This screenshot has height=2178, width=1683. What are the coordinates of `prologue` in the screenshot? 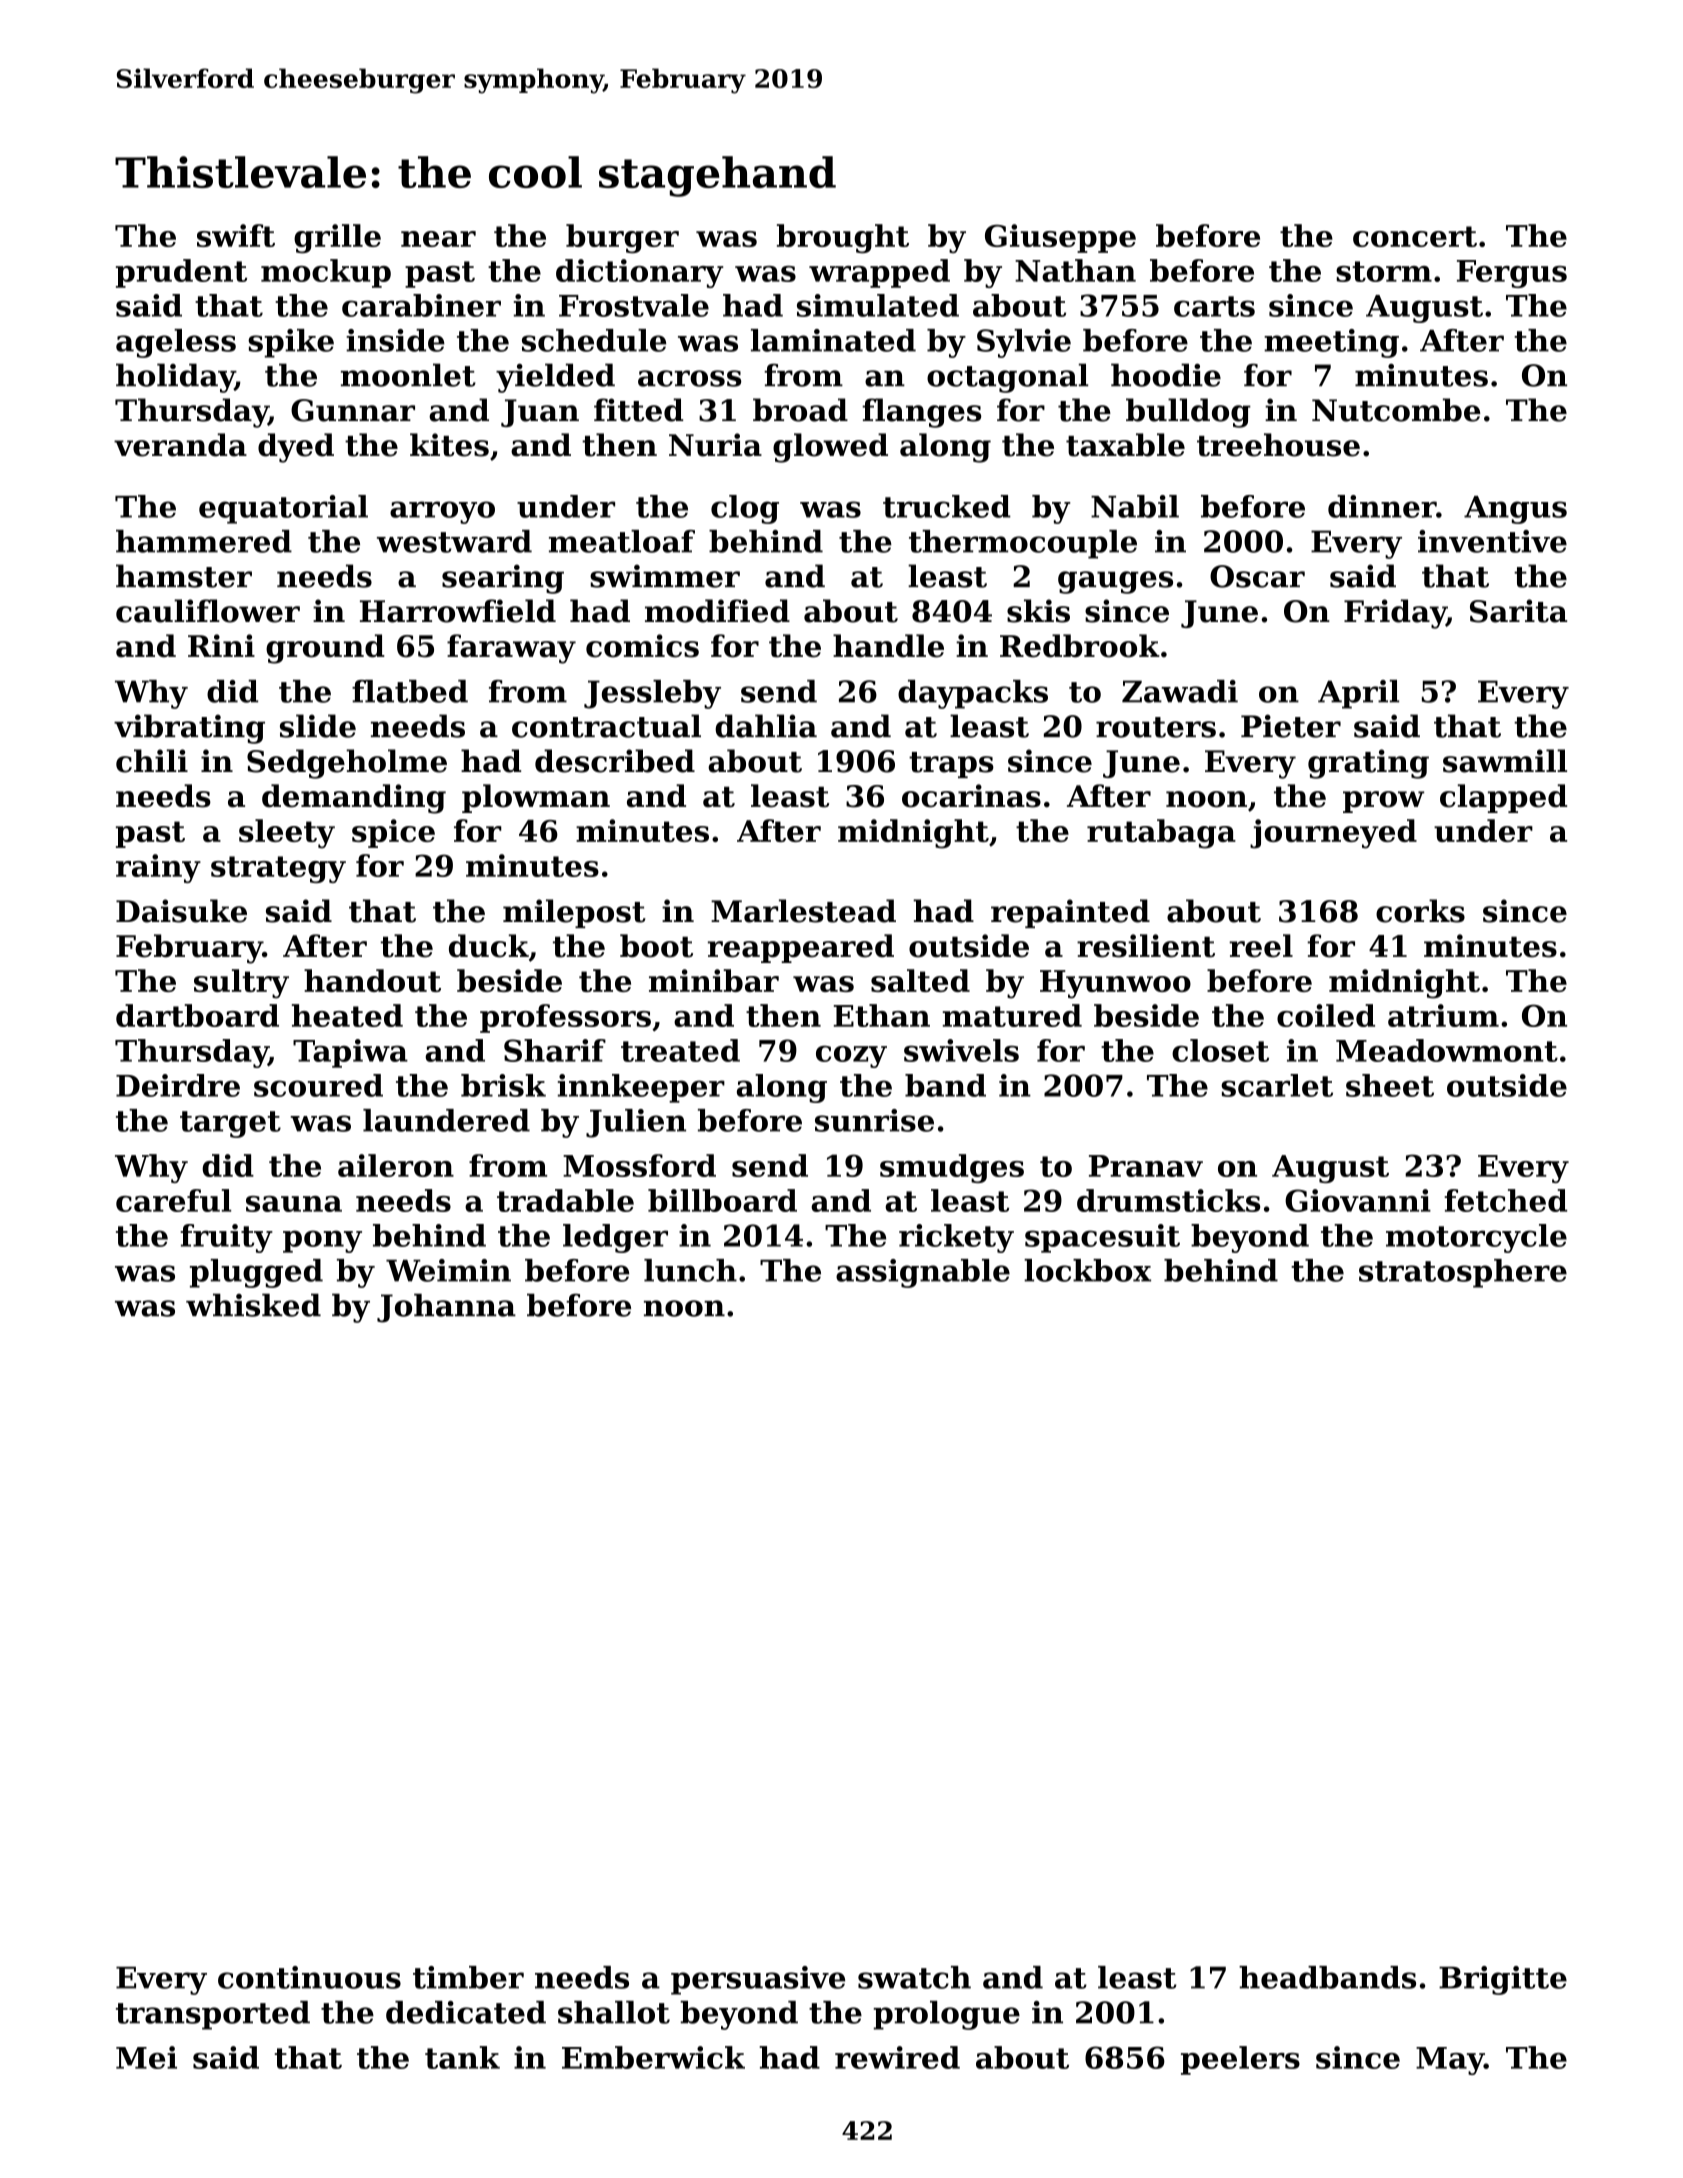 It's located at (946, 2015).
